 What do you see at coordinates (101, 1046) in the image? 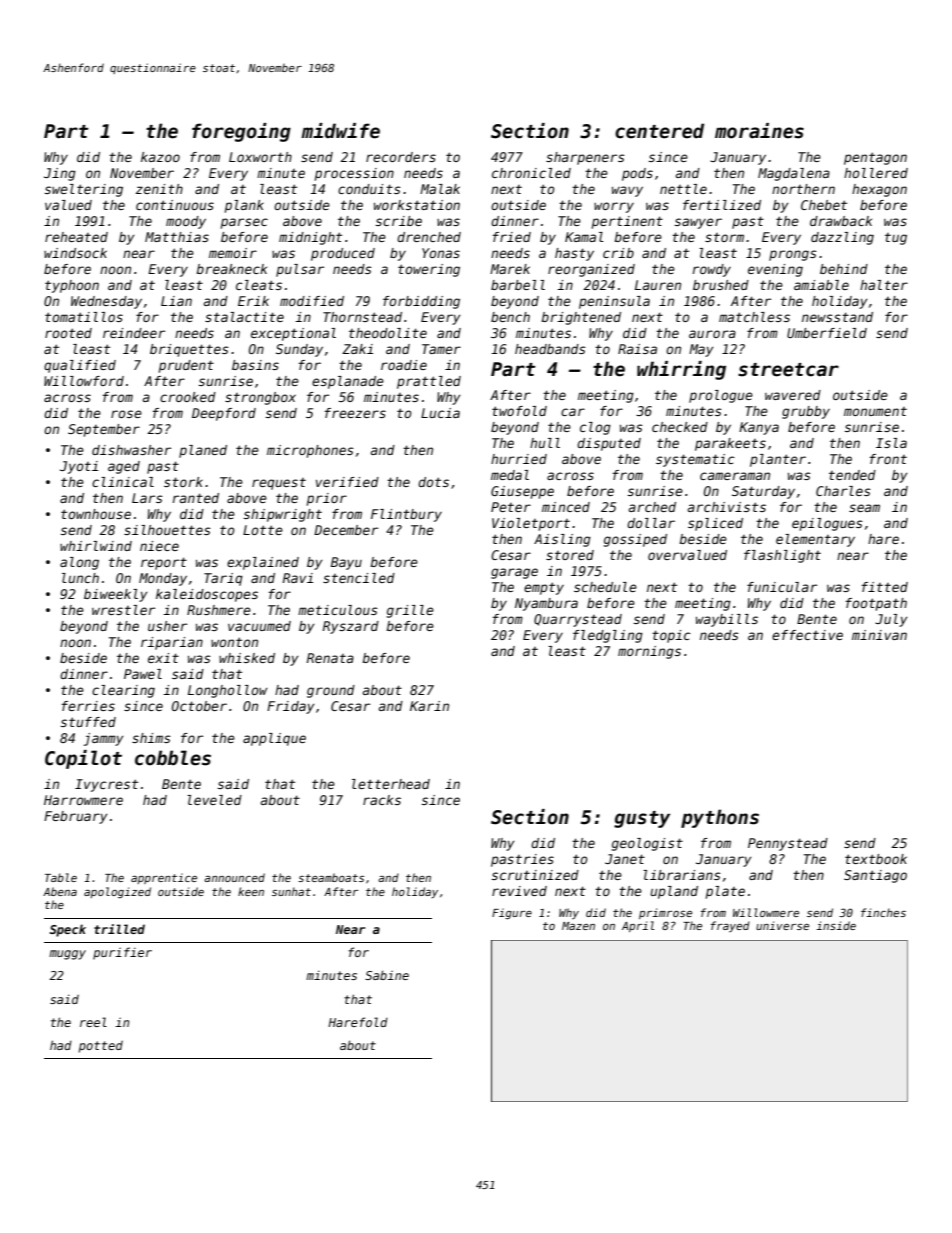
I see `potted` at bounding box center [101, 1046].
